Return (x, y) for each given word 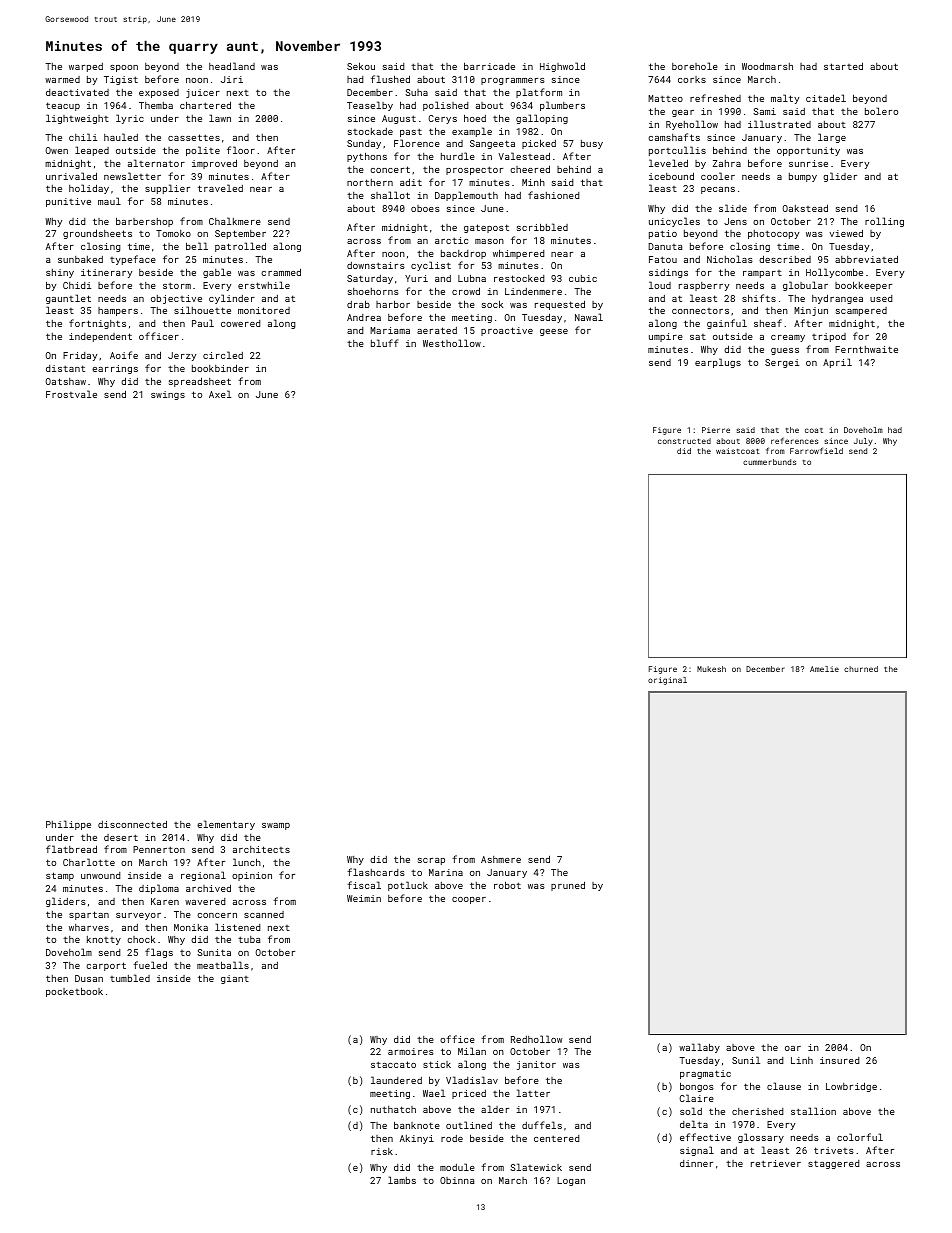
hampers (118, 311)
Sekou (361, 66)
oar (793, 1048)
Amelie (824, 669)
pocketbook (74, 992)
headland (232, 66)
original (667, 681)
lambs (402, 1180)
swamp (276, 826)
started (843, 66)
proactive (507, 331)
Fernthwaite (866, 349)
